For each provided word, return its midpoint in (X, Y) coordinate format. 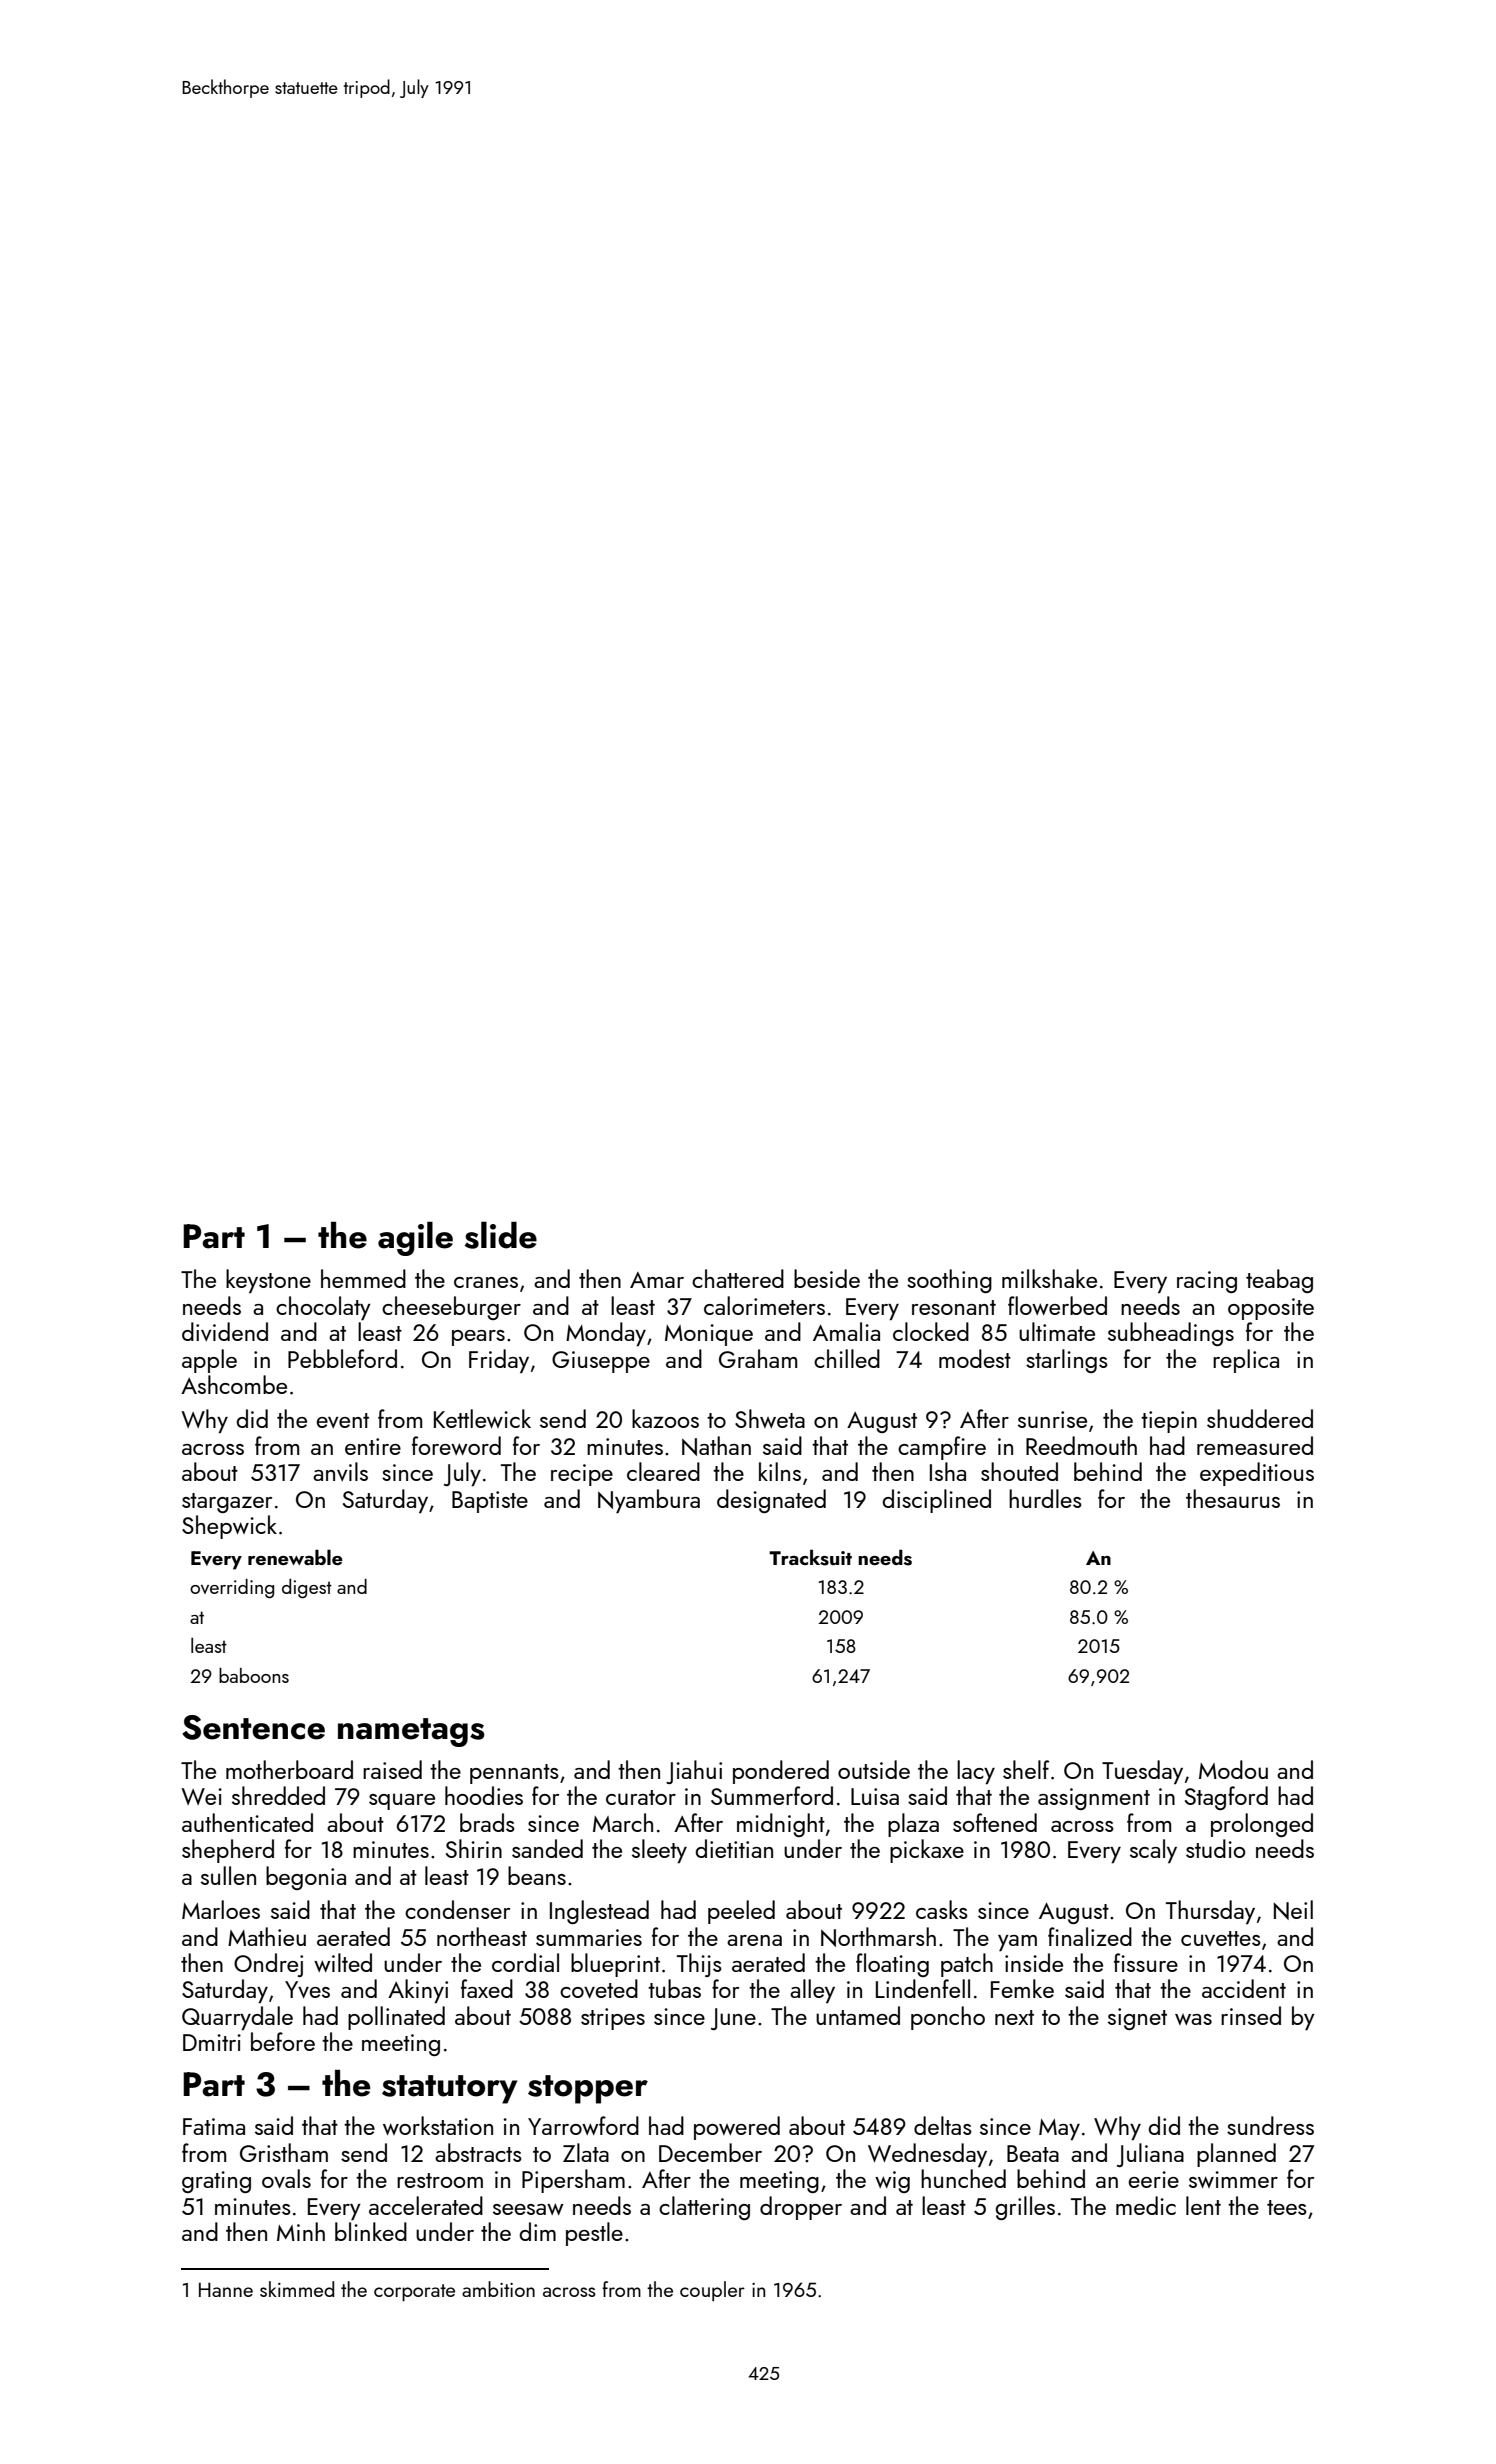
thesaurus (1233, 1498)
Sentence (253, 1727)
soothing (949, 1281)
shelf (1026, 1769)
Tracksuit (810, 1557)
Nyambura (649, 1501)
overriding (232, 1589)
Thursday (1210, 1912)
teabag (1279, 1281)
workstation (438, 2125)
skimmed (297, 2289)
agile (415, 1239)
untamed (858, 2015)
